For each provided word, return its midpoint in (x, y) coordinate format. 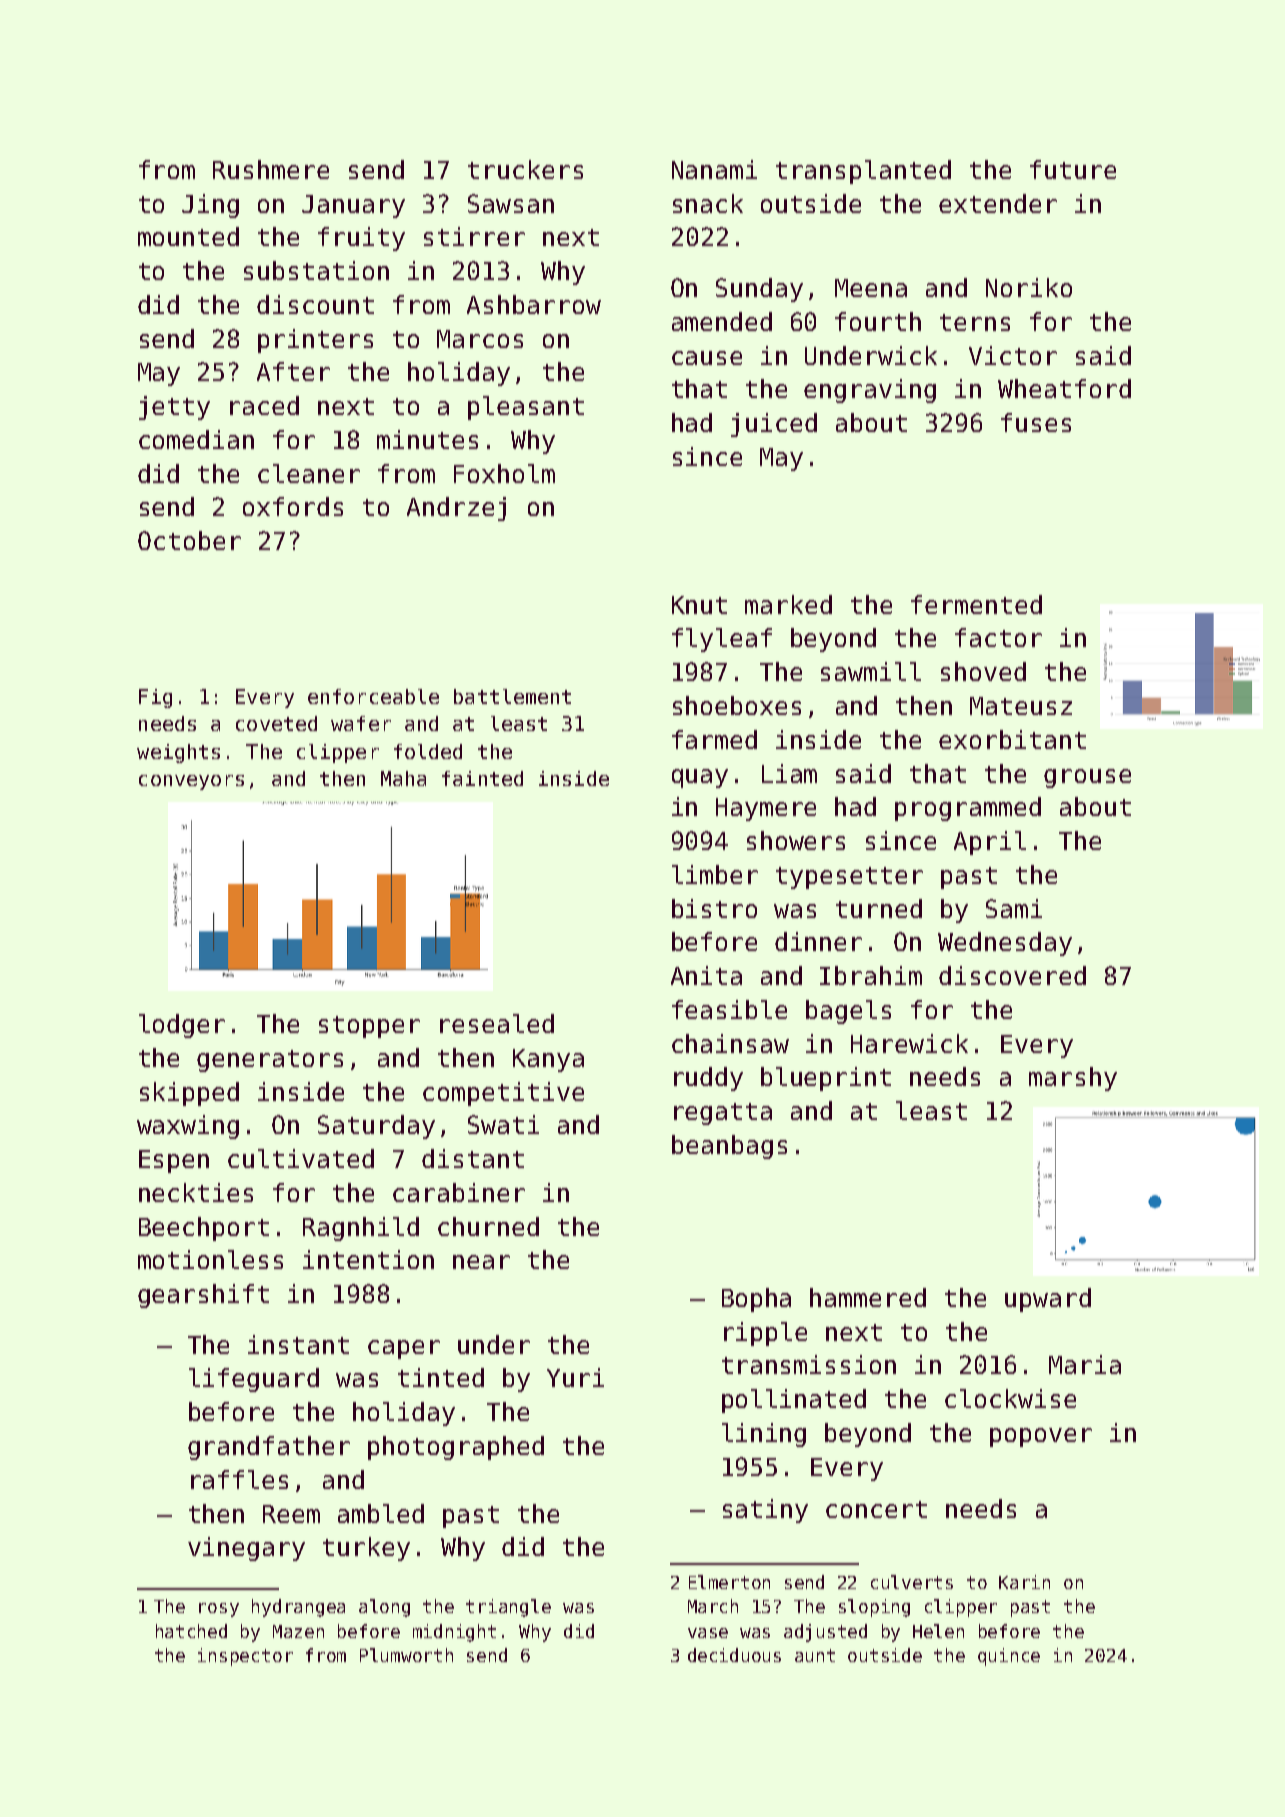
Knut (699, 605)
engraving (870, 391)
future (1073, 169)
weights (178, 753)
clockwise (1010, 1398)
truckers (525, 169)
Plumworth (406, 1655)
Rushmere (271, 169)
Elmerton (729, 1582)
